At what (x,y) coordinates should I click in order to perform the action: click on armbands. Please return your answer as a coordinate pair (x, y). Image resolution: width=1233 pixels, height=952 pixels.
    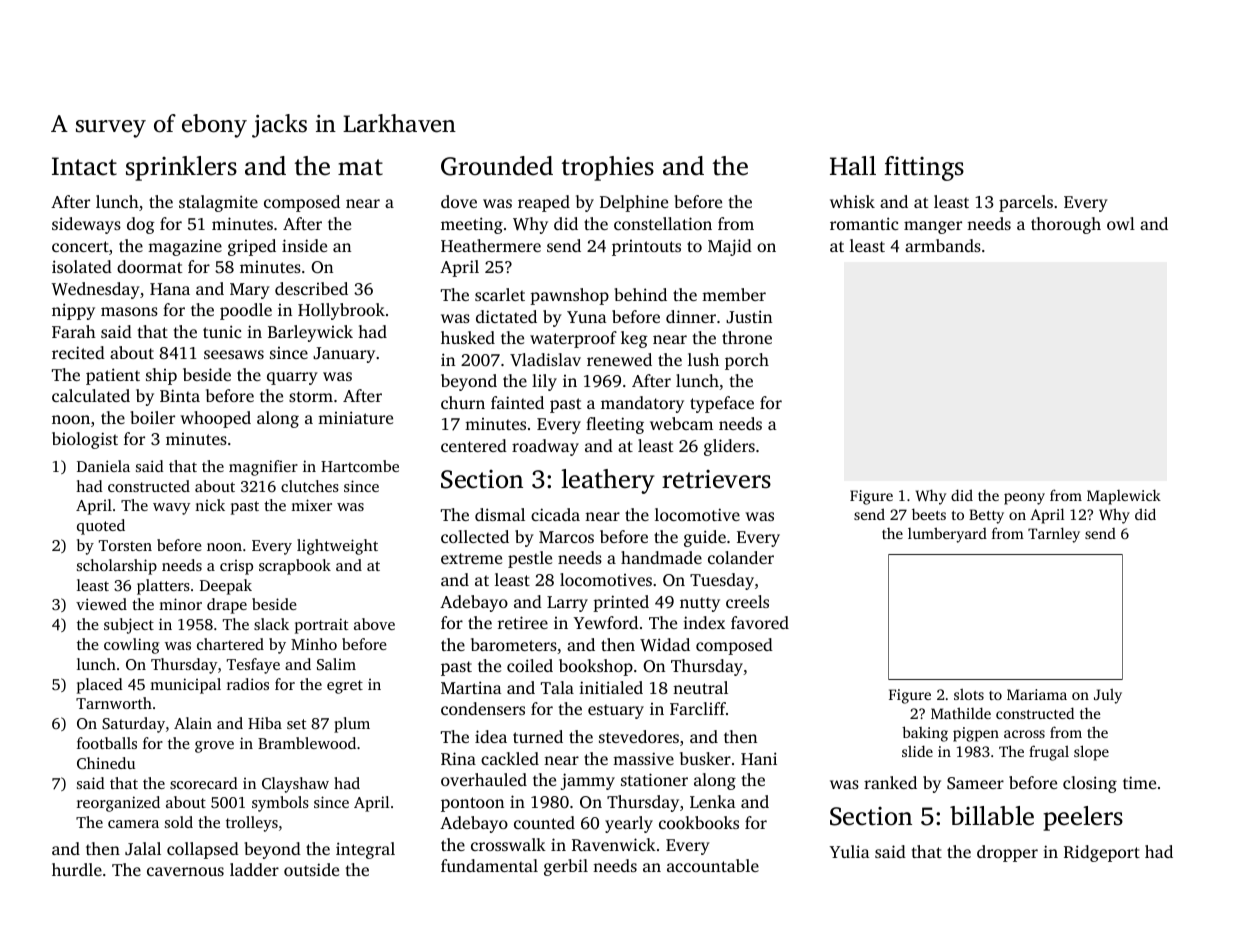
    Looking at the image, I should click on (943, 245).
